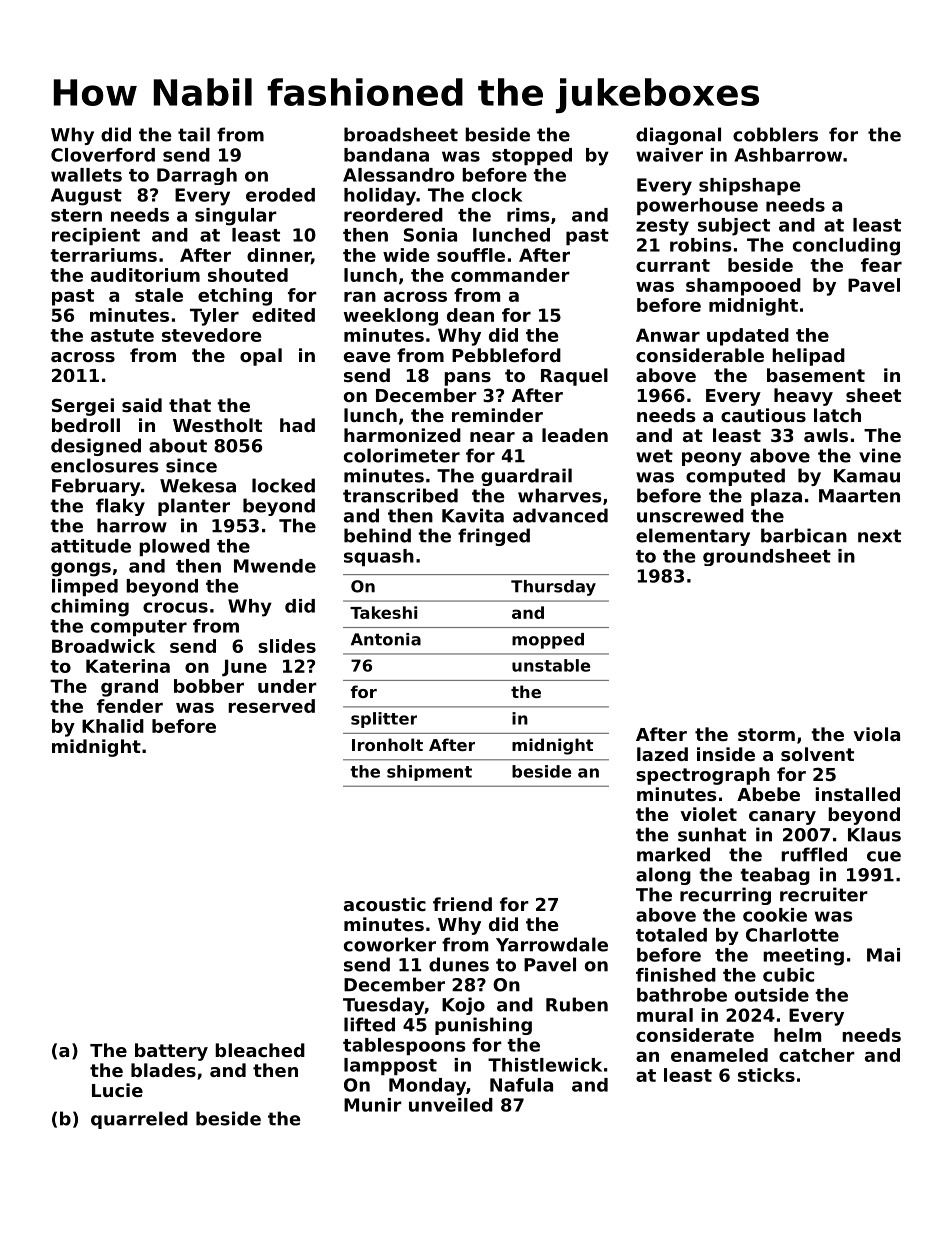 The image size is (952, 1233). I want to click on limped, so click(85, 587).
